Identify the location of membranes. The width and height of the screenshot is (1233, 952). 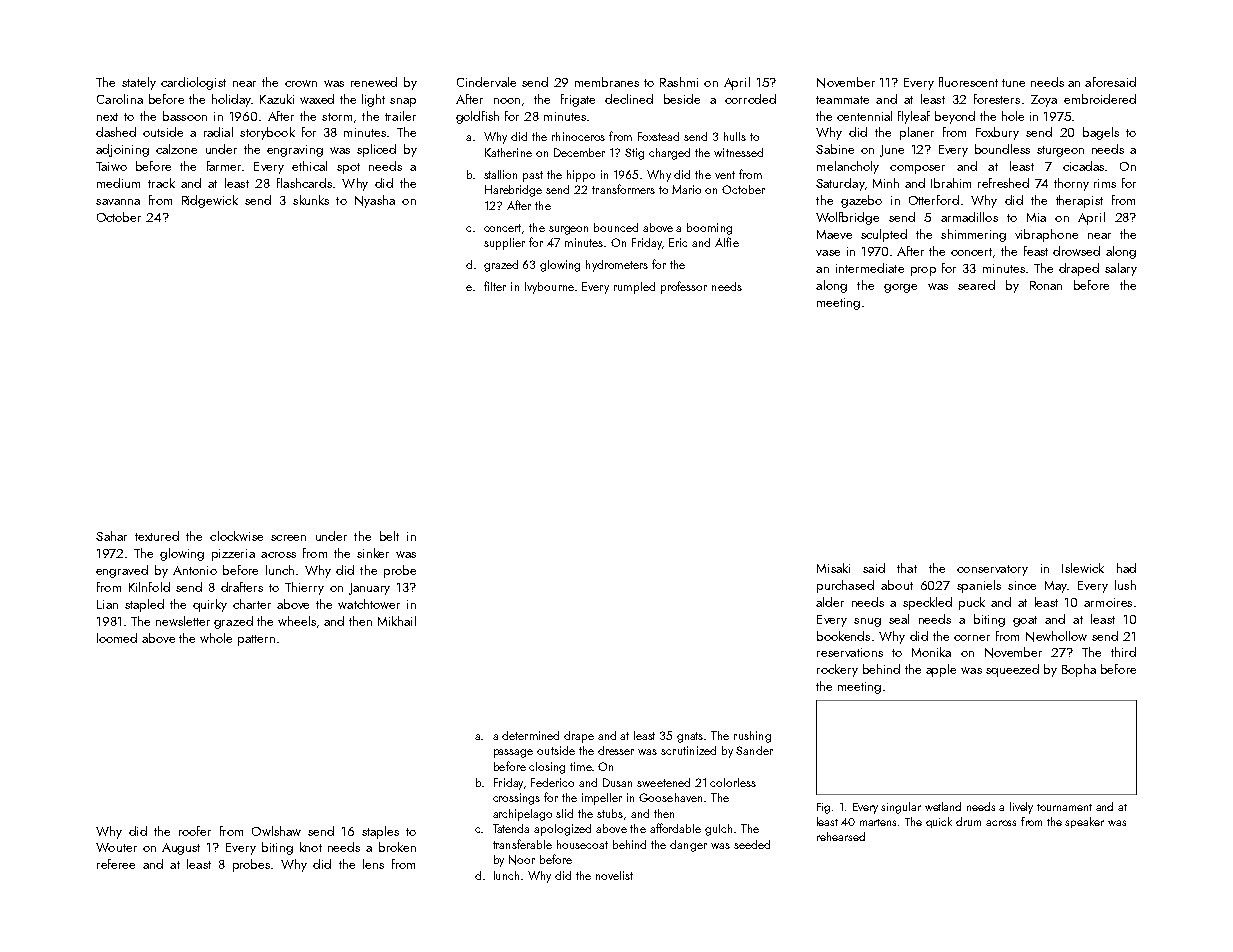
(607, 82).
